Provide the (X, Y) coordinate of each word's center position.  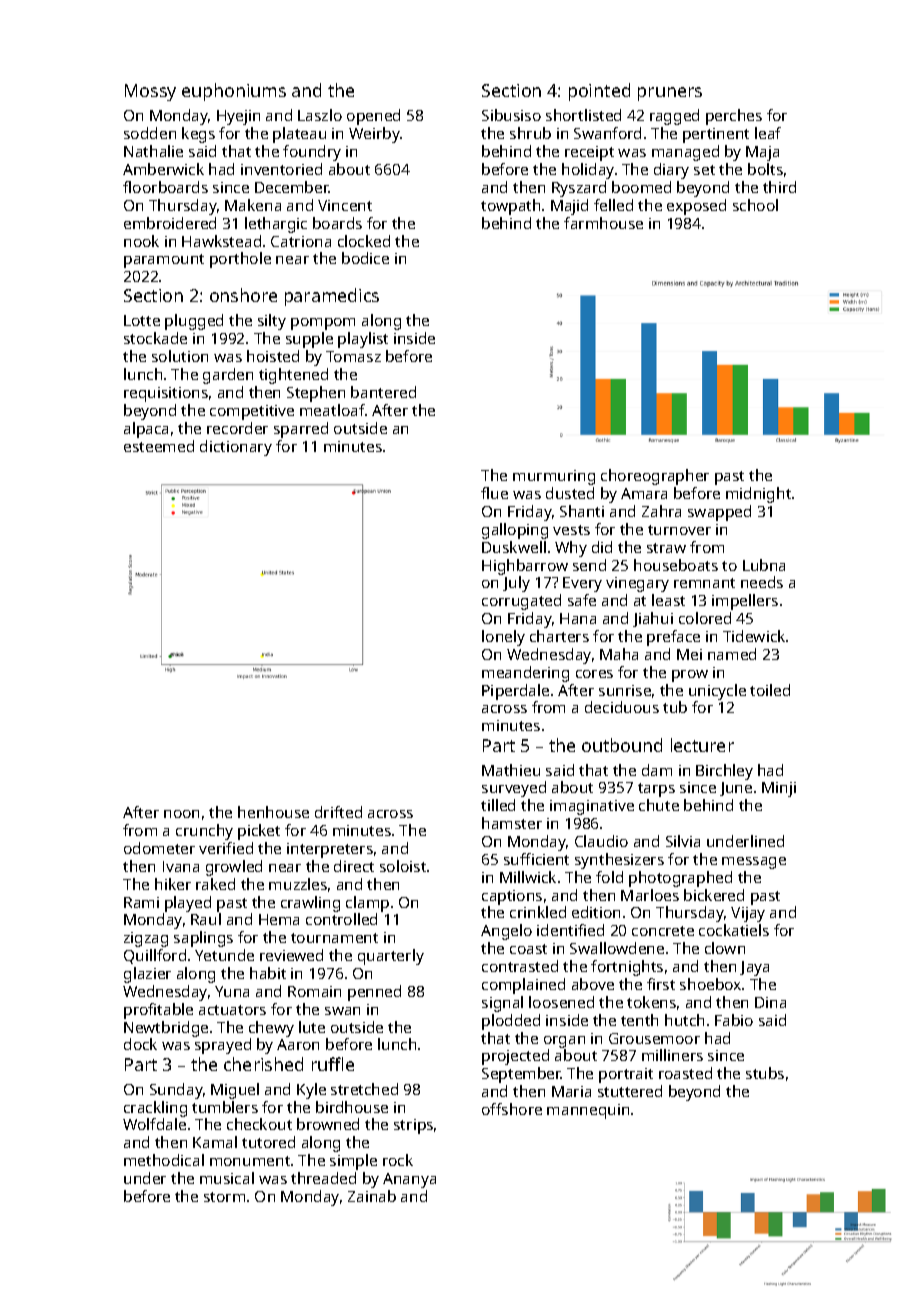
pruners (670, 94)
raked (215, 884)
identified (570, 930)
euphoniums (234, 92)
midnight (758, 495)
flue (494, 493)
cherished (263, 1064)
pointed (599, 92)
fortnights (627, 968)
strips (413, 1126)
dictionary (236, 448)
